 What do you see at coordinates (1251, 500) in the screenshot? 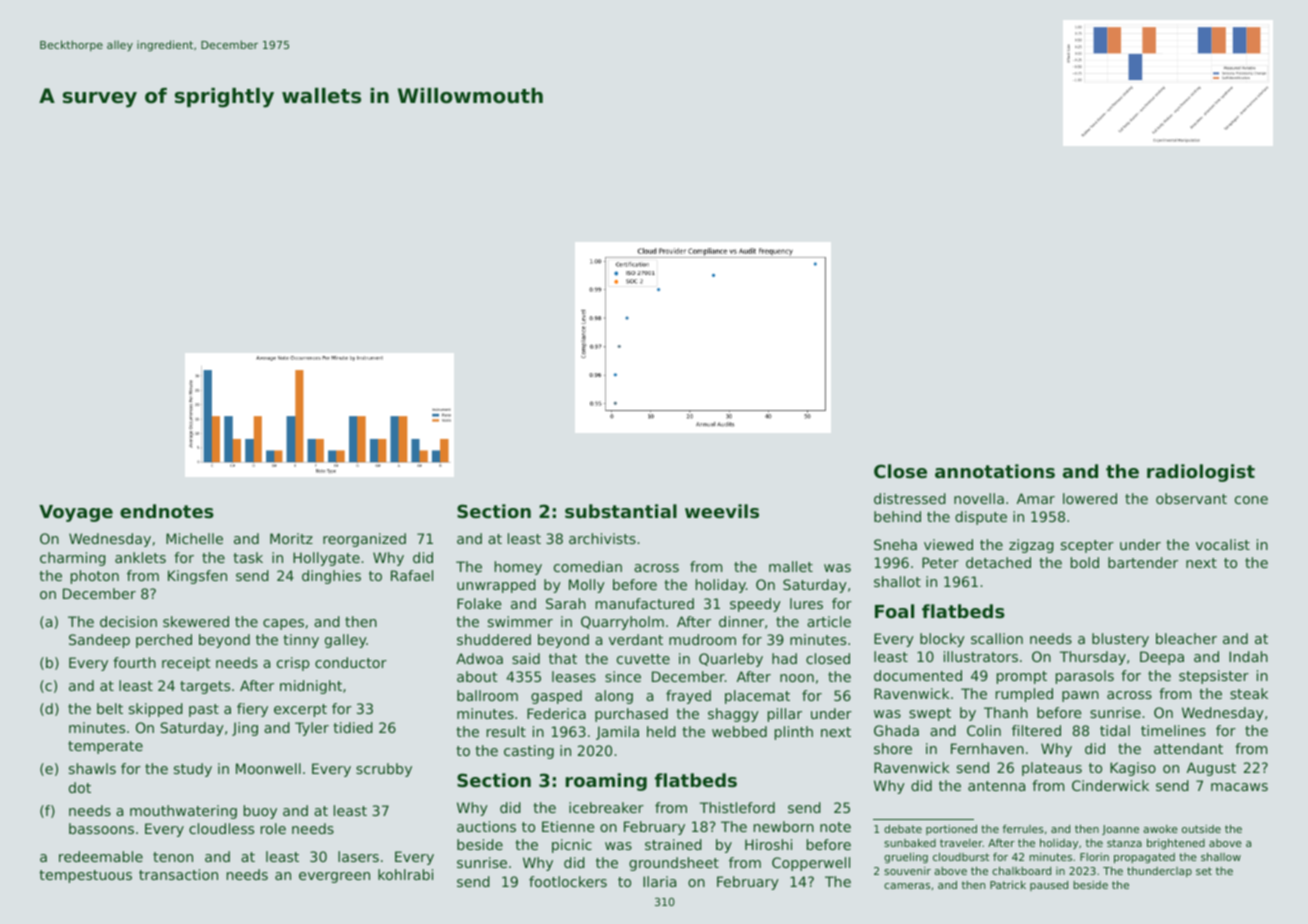
I see `cone` at bounding box center [1251, 500].
